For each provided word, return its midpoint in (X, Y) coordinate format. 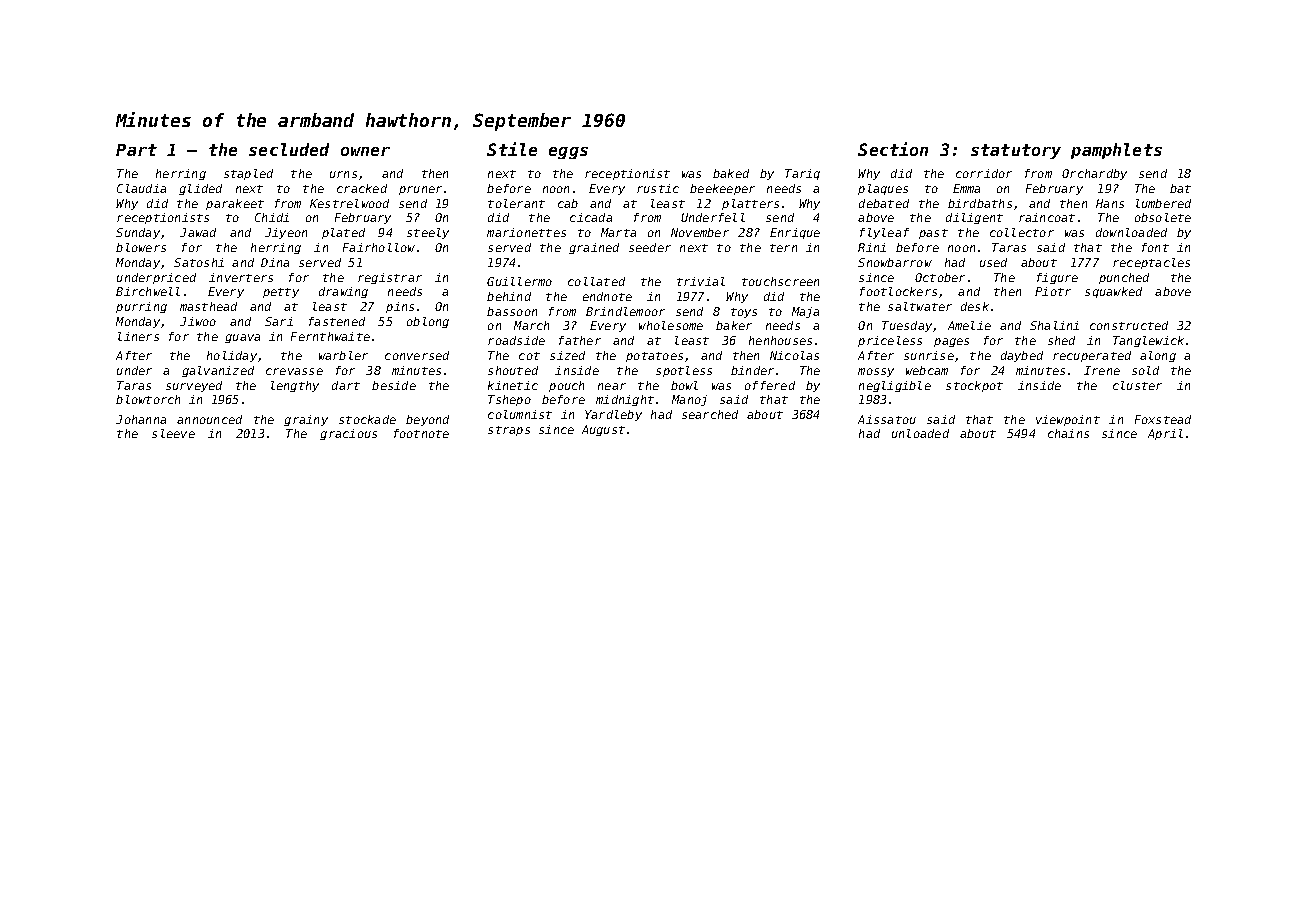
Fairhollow (379, 247)
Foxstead (1163, 419)
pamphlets (1116, 151)
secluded (289, 149)
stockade (367, 419)
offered (770, 385)
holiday (232, 356)
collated (596, 281)
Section (893, 149)
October (940, 277)
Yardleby (613, 415)
